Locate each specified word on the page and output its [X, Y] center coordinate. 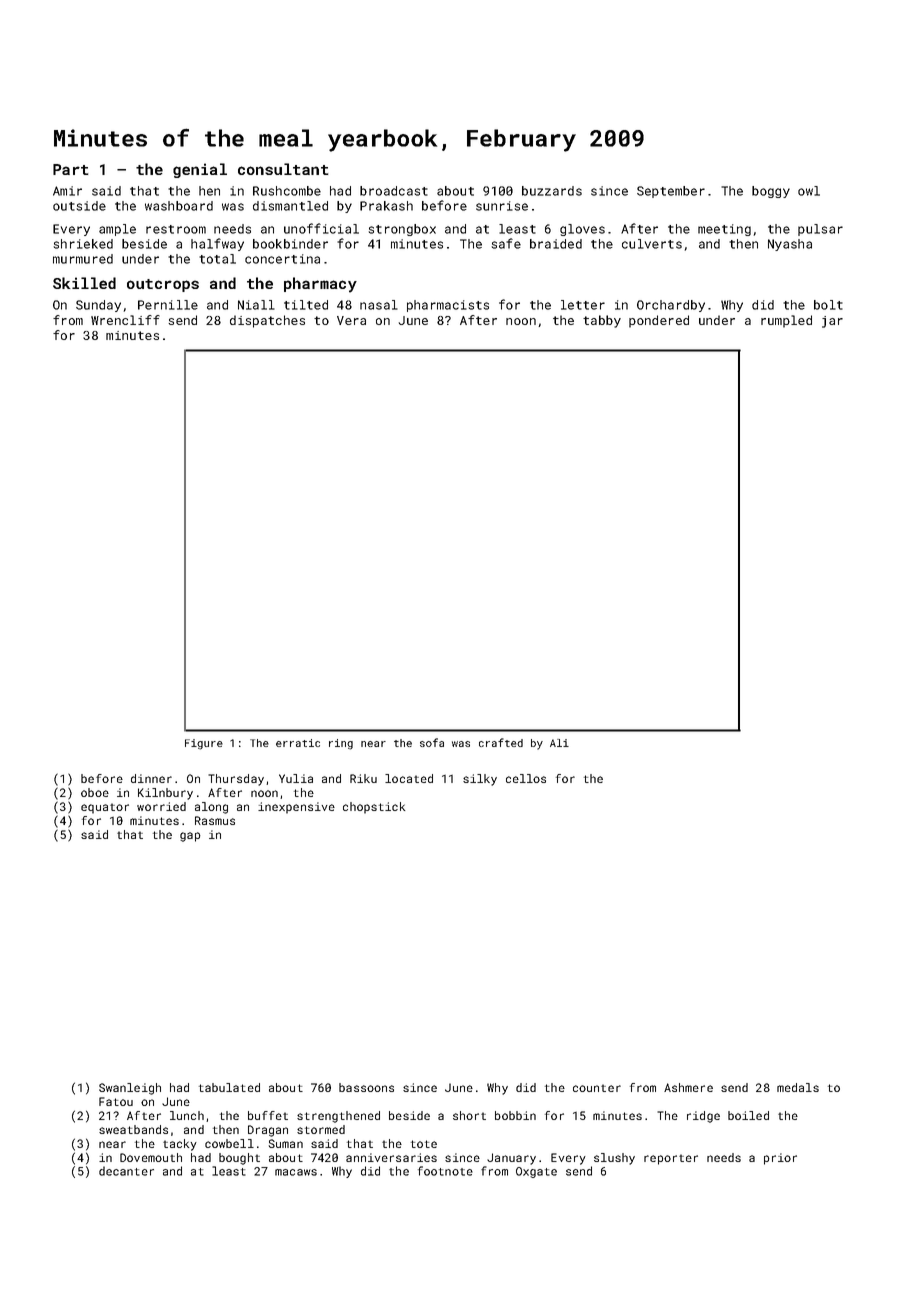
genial [200, 170]
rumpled [786, 321]
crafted [501, 742]
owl [809, 191]
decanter [126, 1171]
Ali [559, 743]
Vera [351, 320]
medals [798, 1087]
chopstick [374, 808]
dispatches [267, 321]
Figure [204, 744]
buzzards [552, 191]
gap [190, 837]
